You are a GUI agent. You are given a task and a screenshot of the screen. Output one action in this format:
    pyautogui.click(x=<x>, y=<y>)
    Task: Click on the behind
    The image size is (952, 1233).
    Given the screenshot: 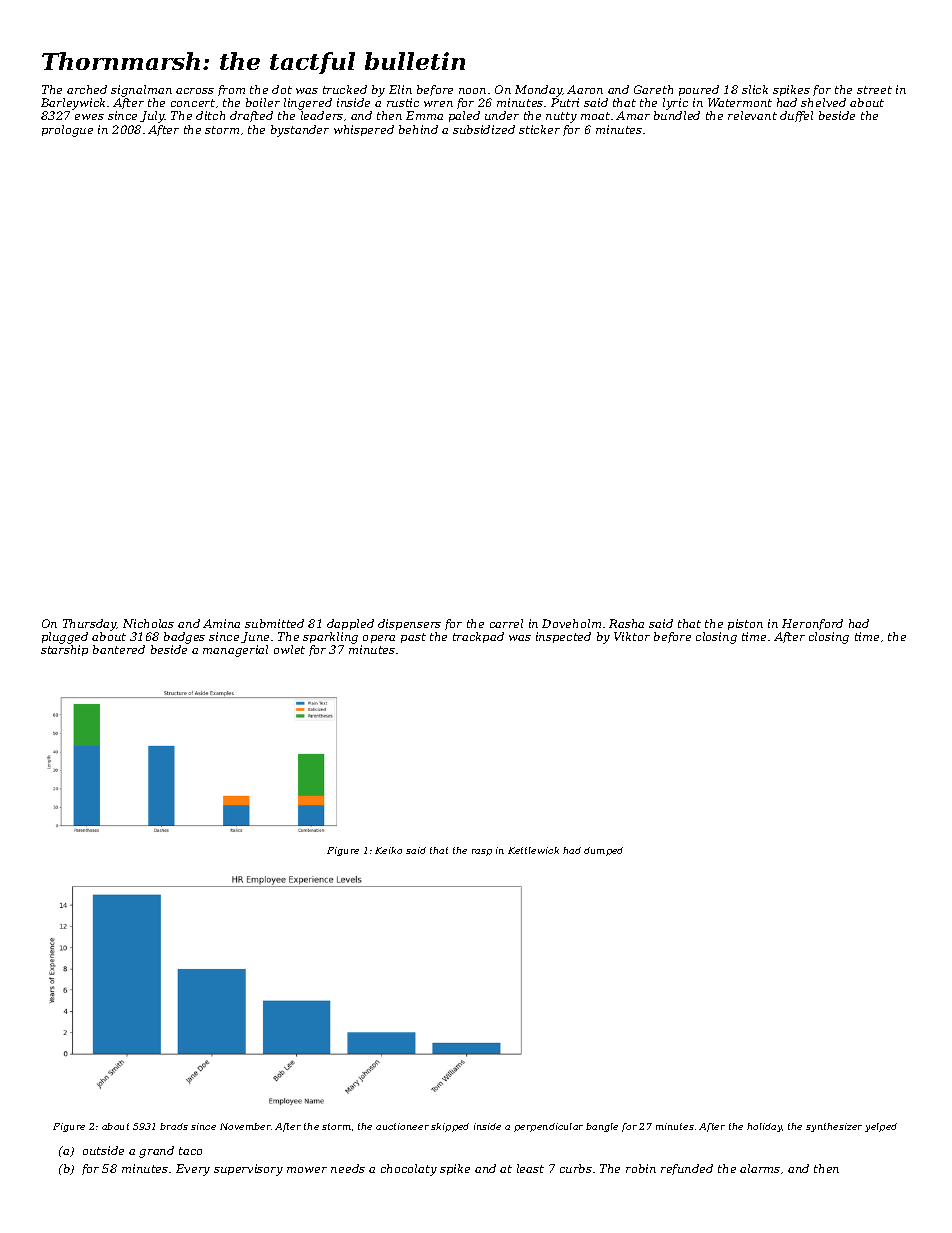 What is the action you would take?
    pyautogui.click(x=418, y=129)
